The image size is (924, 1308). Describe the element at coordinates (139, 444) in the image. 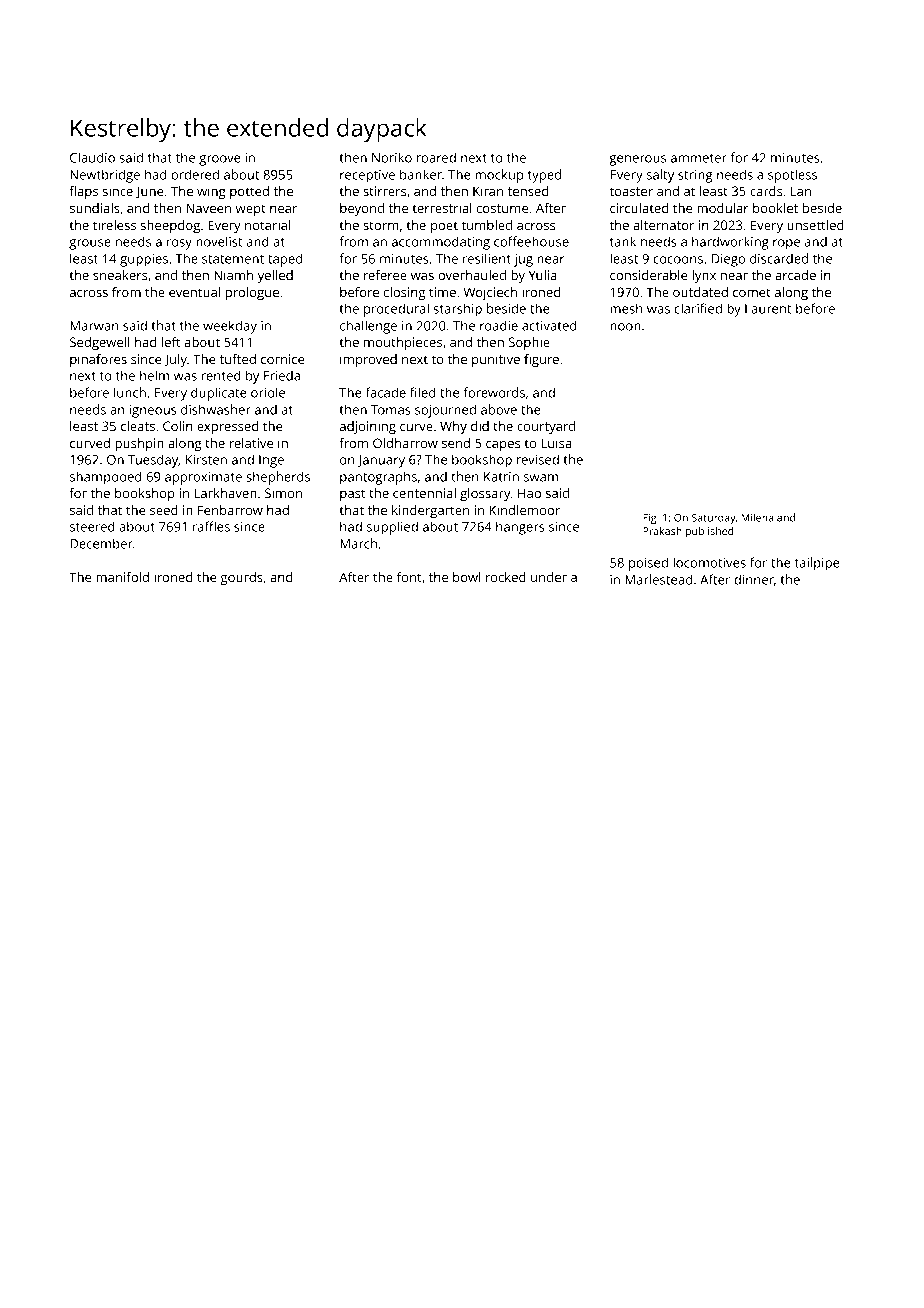

I see `pushpin` at that location.
